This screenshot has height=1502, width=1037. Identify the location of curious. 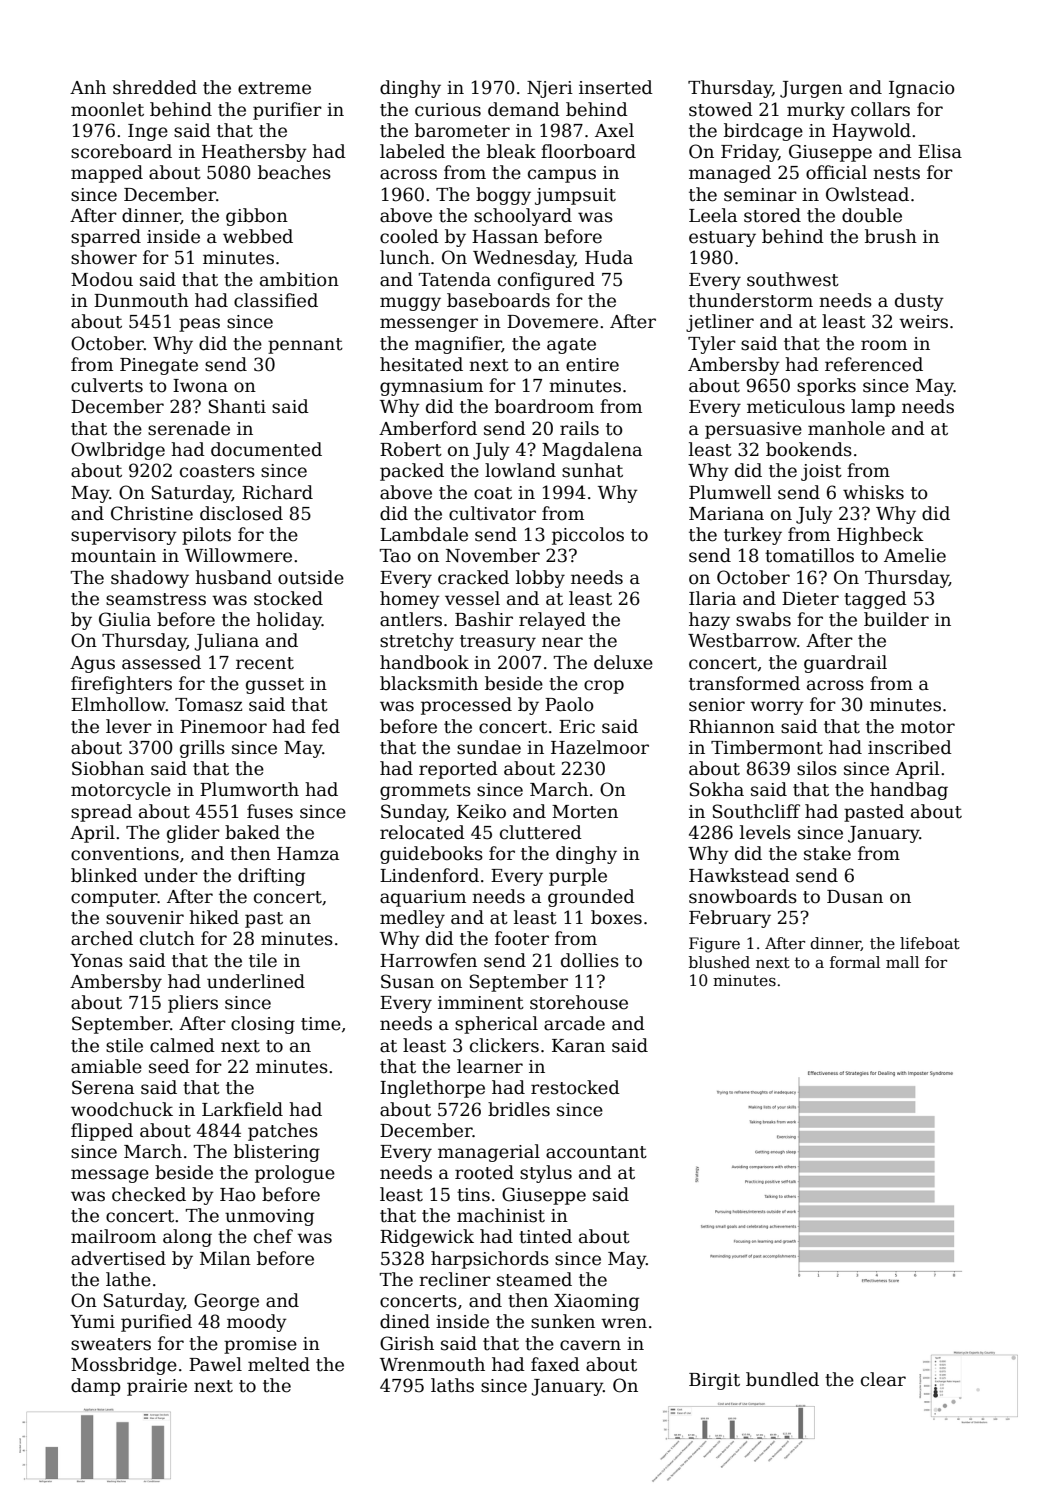
(448, 110).
